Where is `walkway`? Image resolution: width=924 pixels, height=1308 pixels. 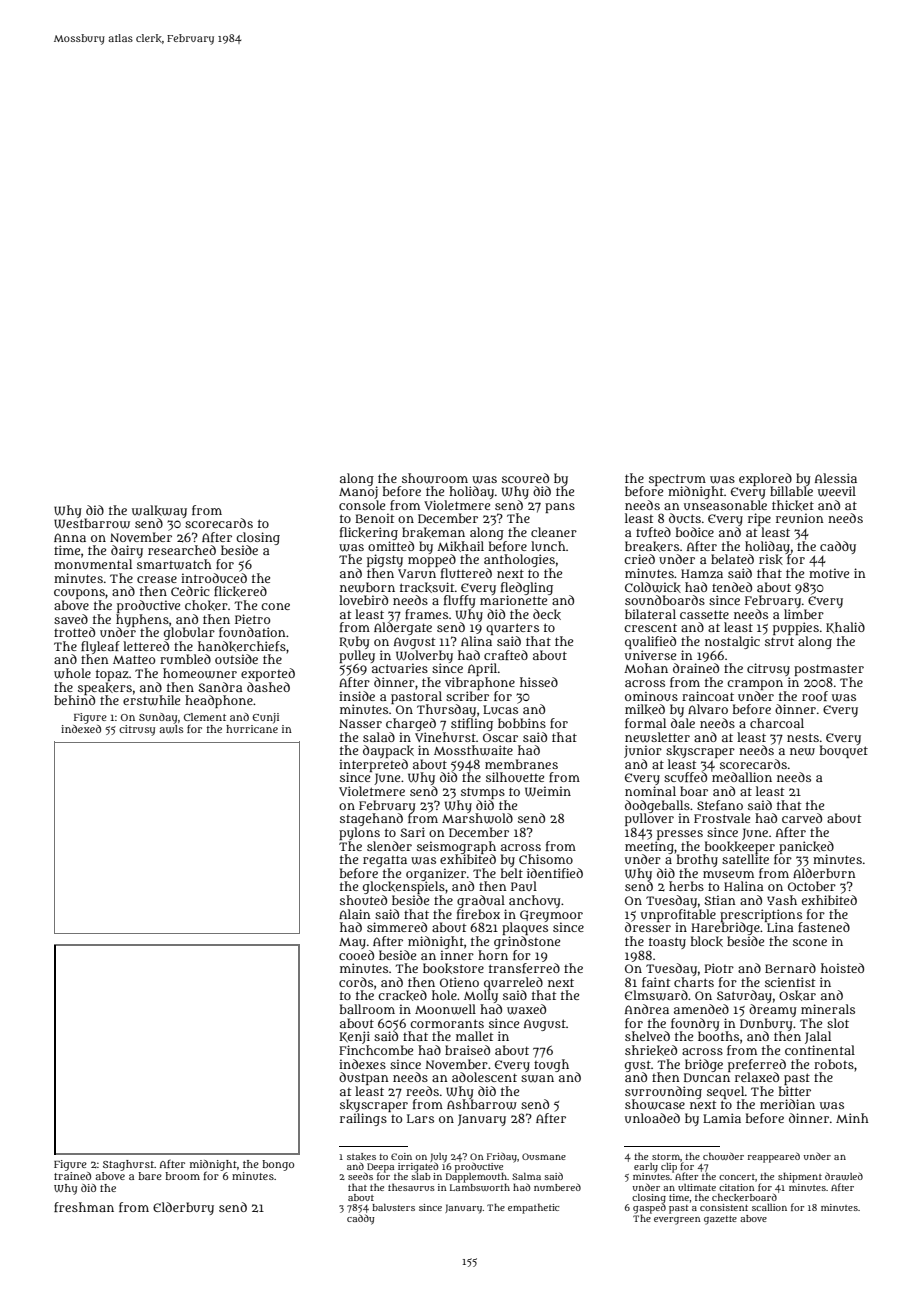 walkway is located at coordinates (159, 511).
